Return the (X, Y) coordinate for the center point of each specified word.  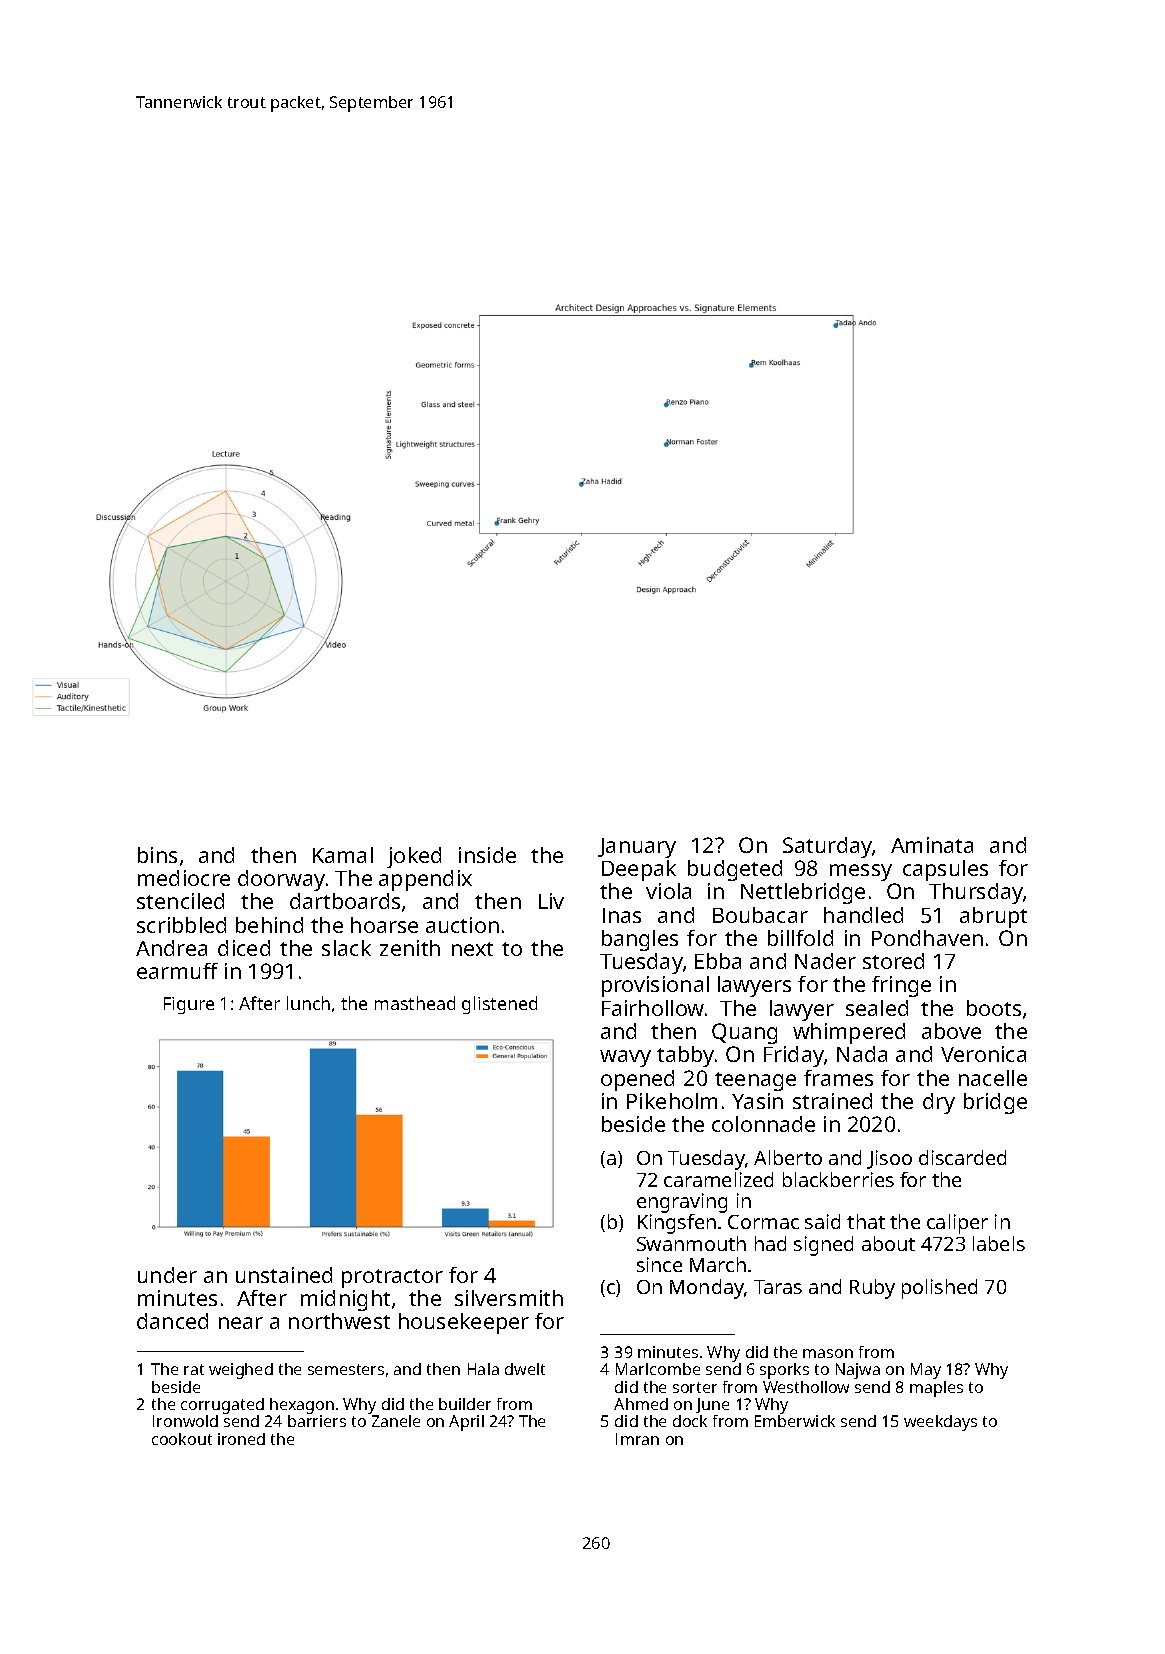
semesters (346, 1369)
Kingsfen (677, 1224)
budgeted (735, 870)
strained (832, 1101)
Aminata (932, 845)
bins (157, 855)
